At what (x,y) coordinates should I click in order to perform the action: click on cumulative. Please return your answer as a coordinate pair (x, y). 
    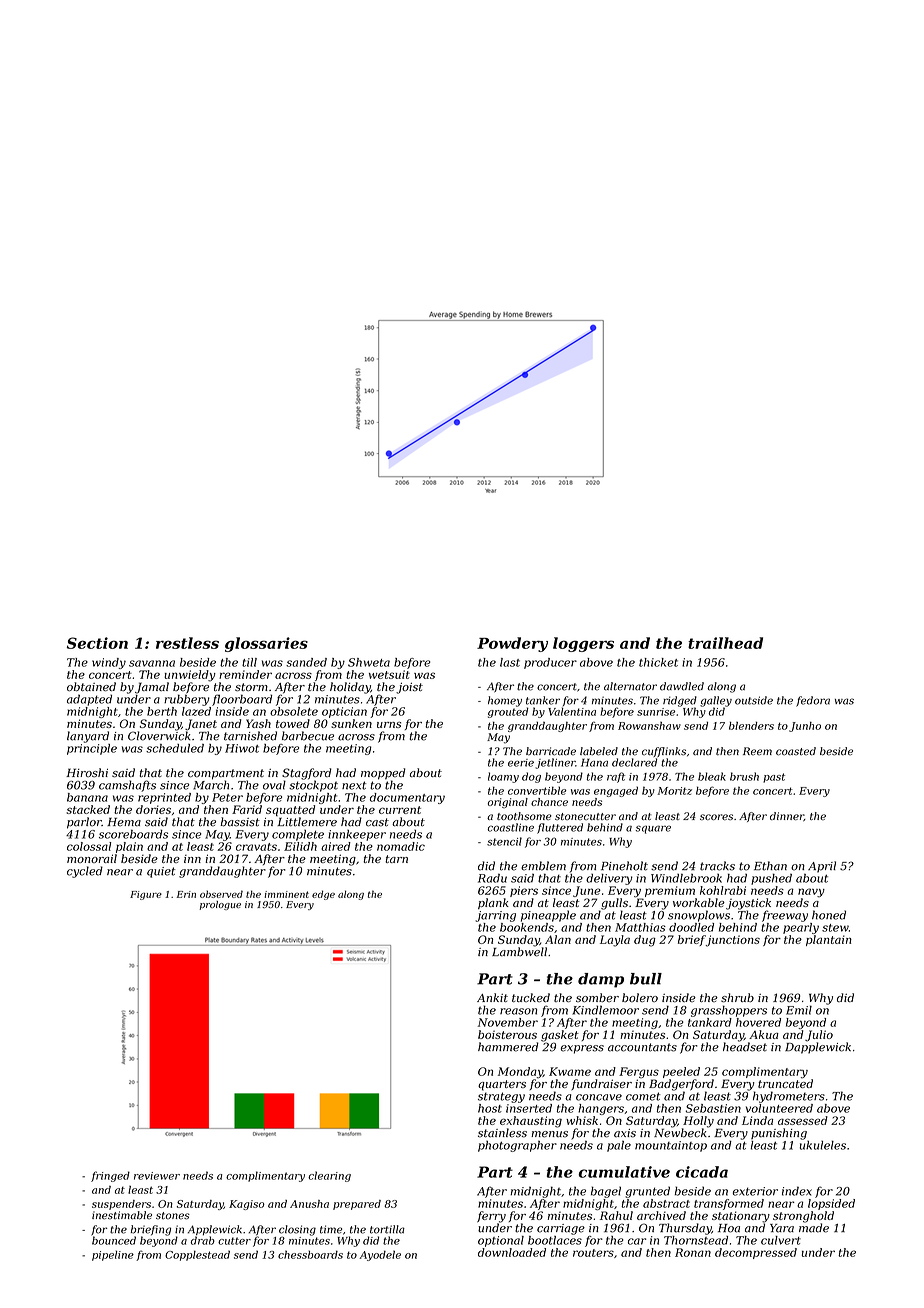
    Looking at the image, I should click on (624, 1172).
